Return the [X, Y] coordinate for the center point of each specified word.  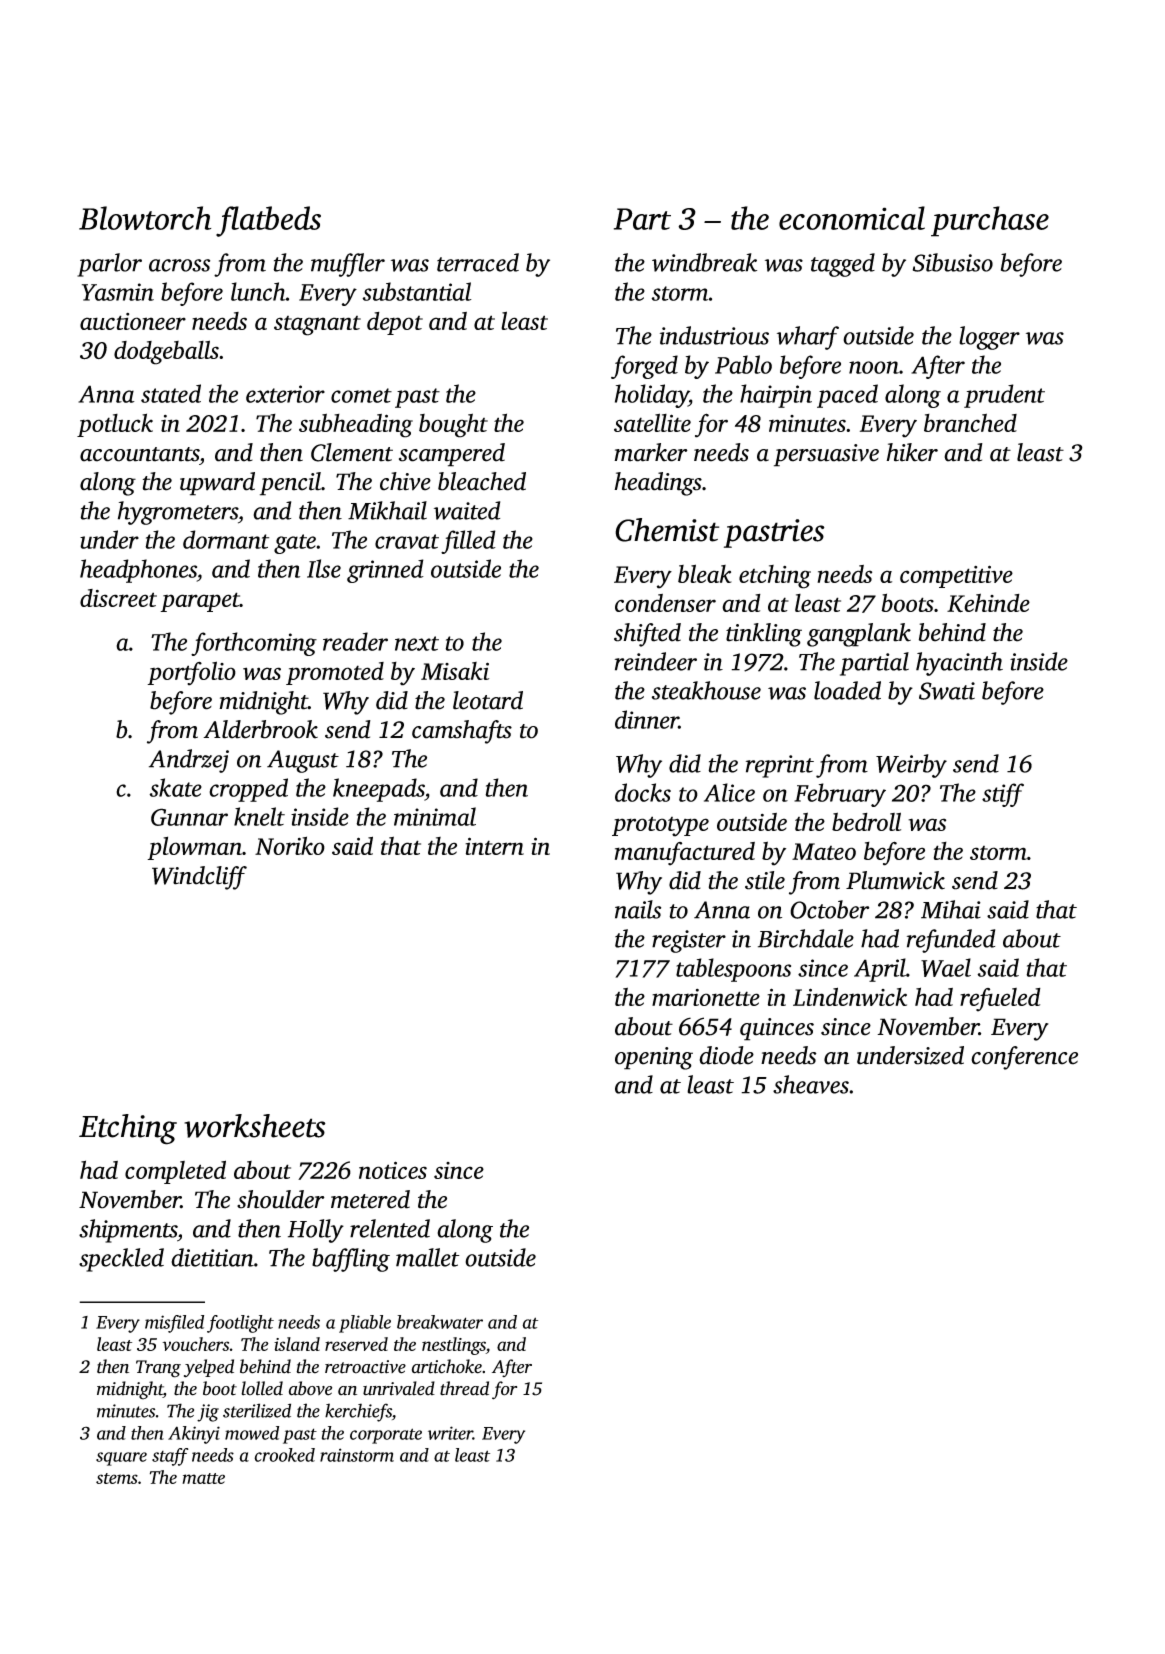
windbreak [704, 262]
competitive [956, 576]
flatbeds [268, 221]
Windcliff [199, 878]
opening [654, 1058]
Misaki [455, 671]
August [303, 761]
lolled [262, 1388]
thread [464, 1388]
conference [1024, 1058]
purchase [990, 221]
